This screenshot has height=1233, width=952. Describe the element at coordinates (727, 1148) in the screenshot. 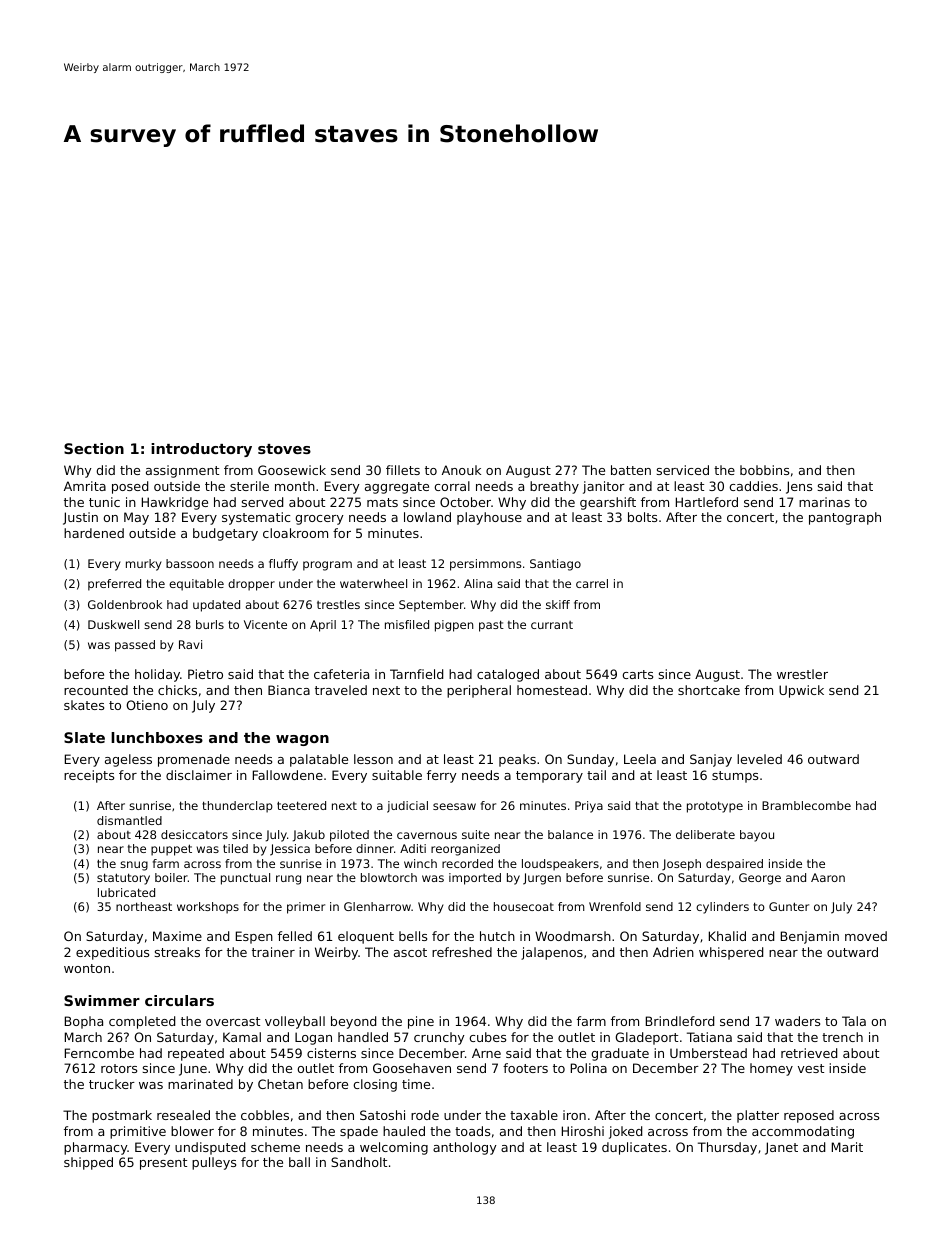

I see `Thursday` at that location.
